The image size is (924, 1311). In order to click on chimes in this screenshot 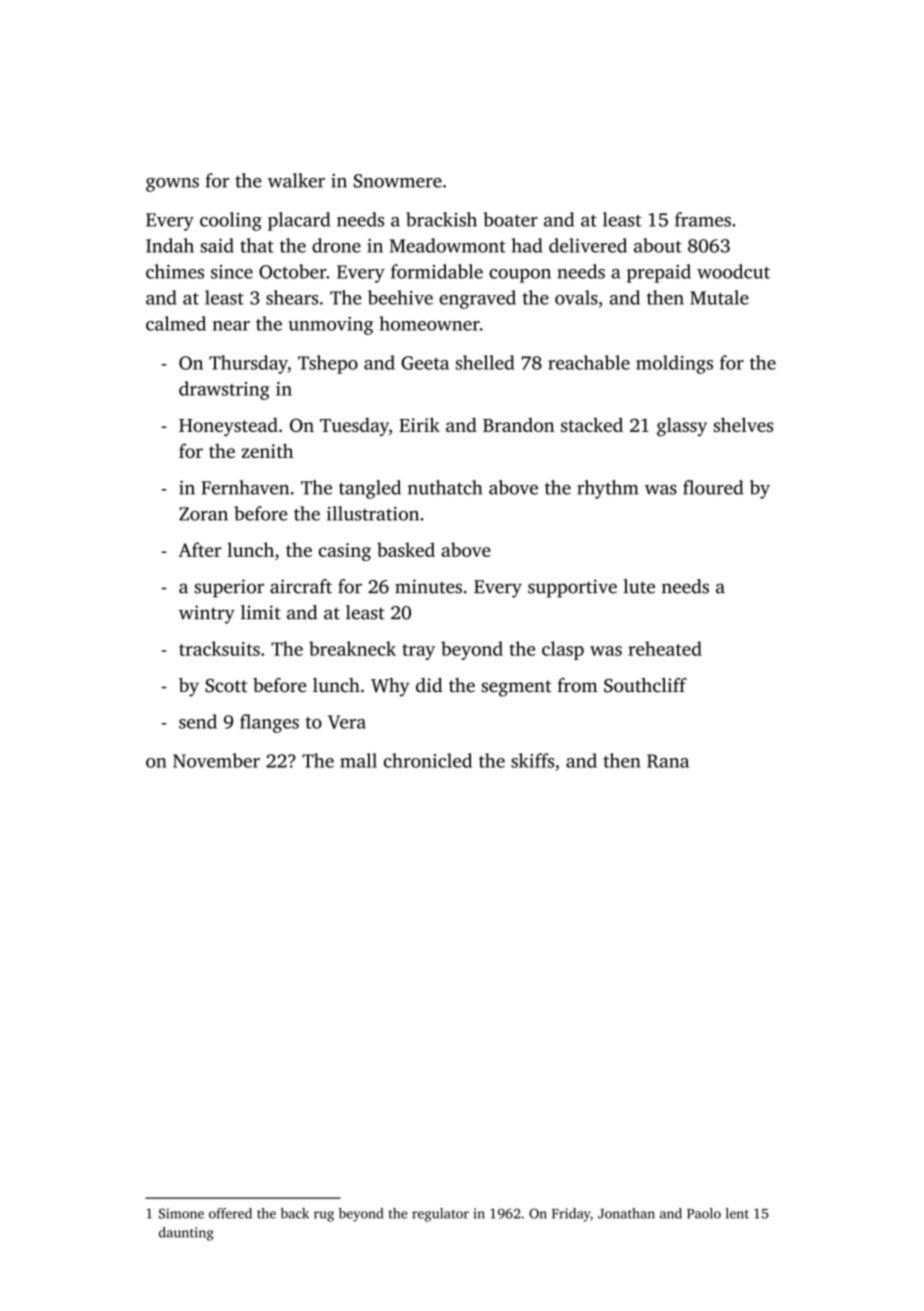, I will do `click(175, 271)`.
